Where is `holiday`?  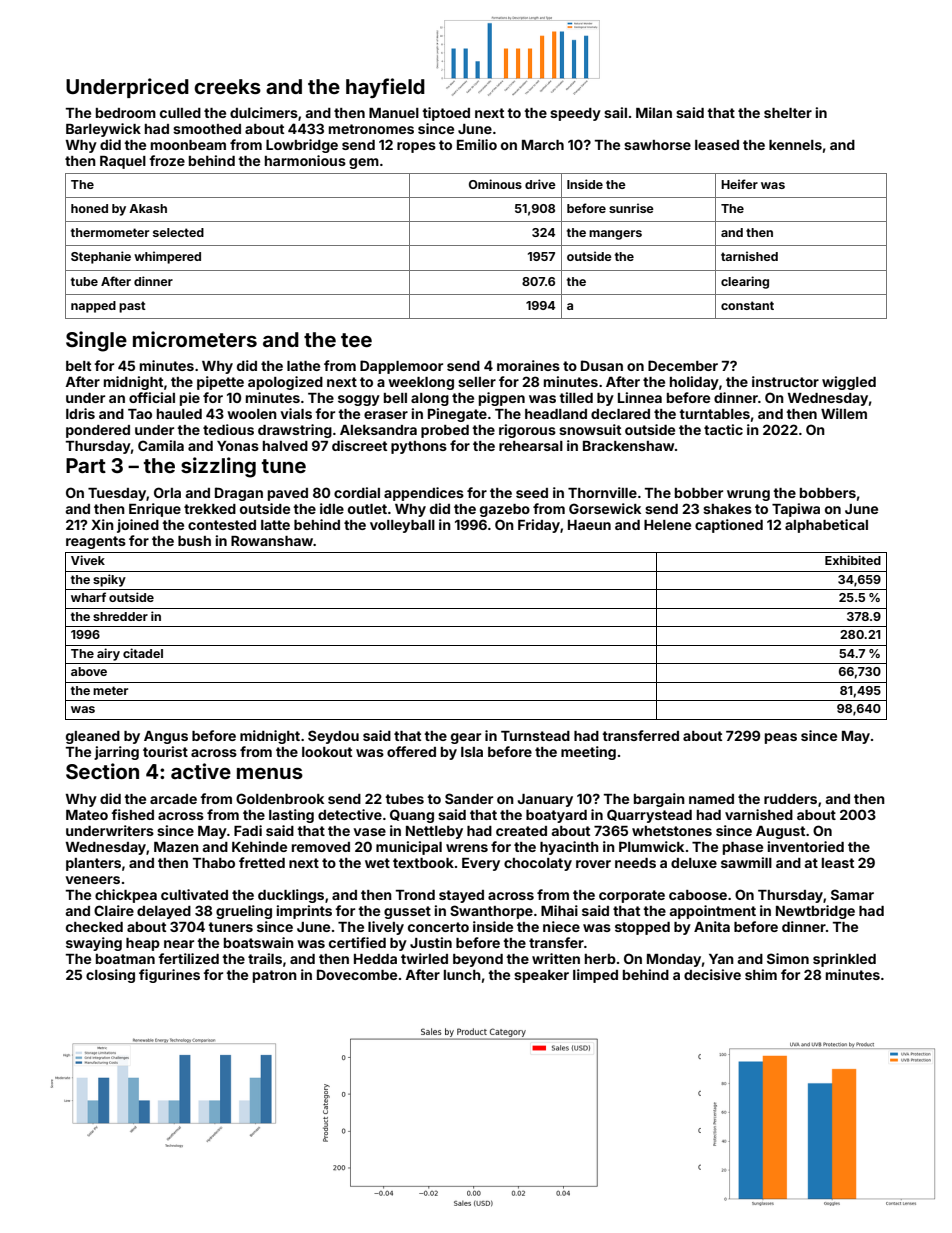
holiday is located at coordinates (694, 383).
